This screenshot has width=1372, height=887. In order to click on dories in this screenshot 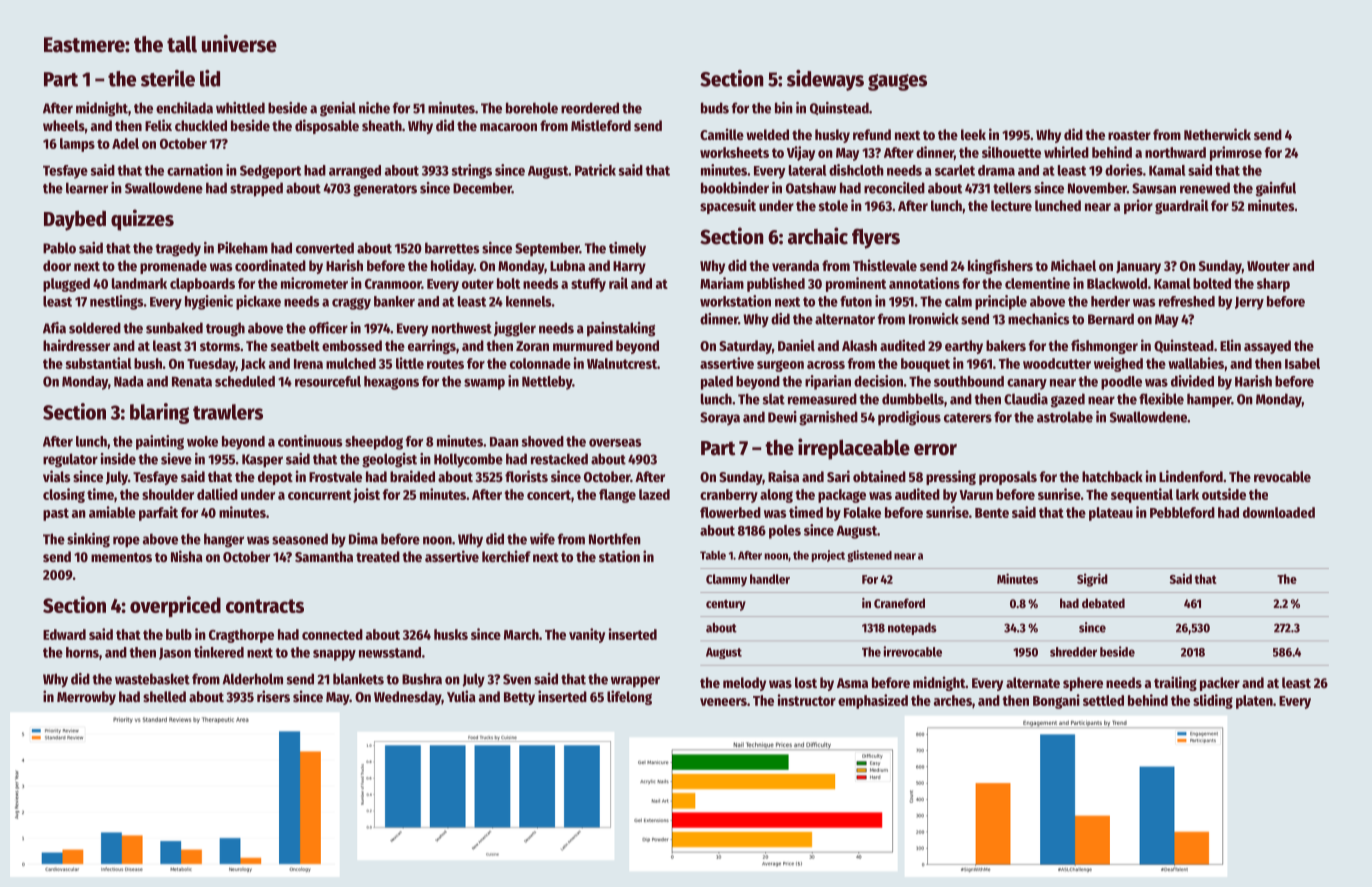, I will do `click(1124, 170)`.
